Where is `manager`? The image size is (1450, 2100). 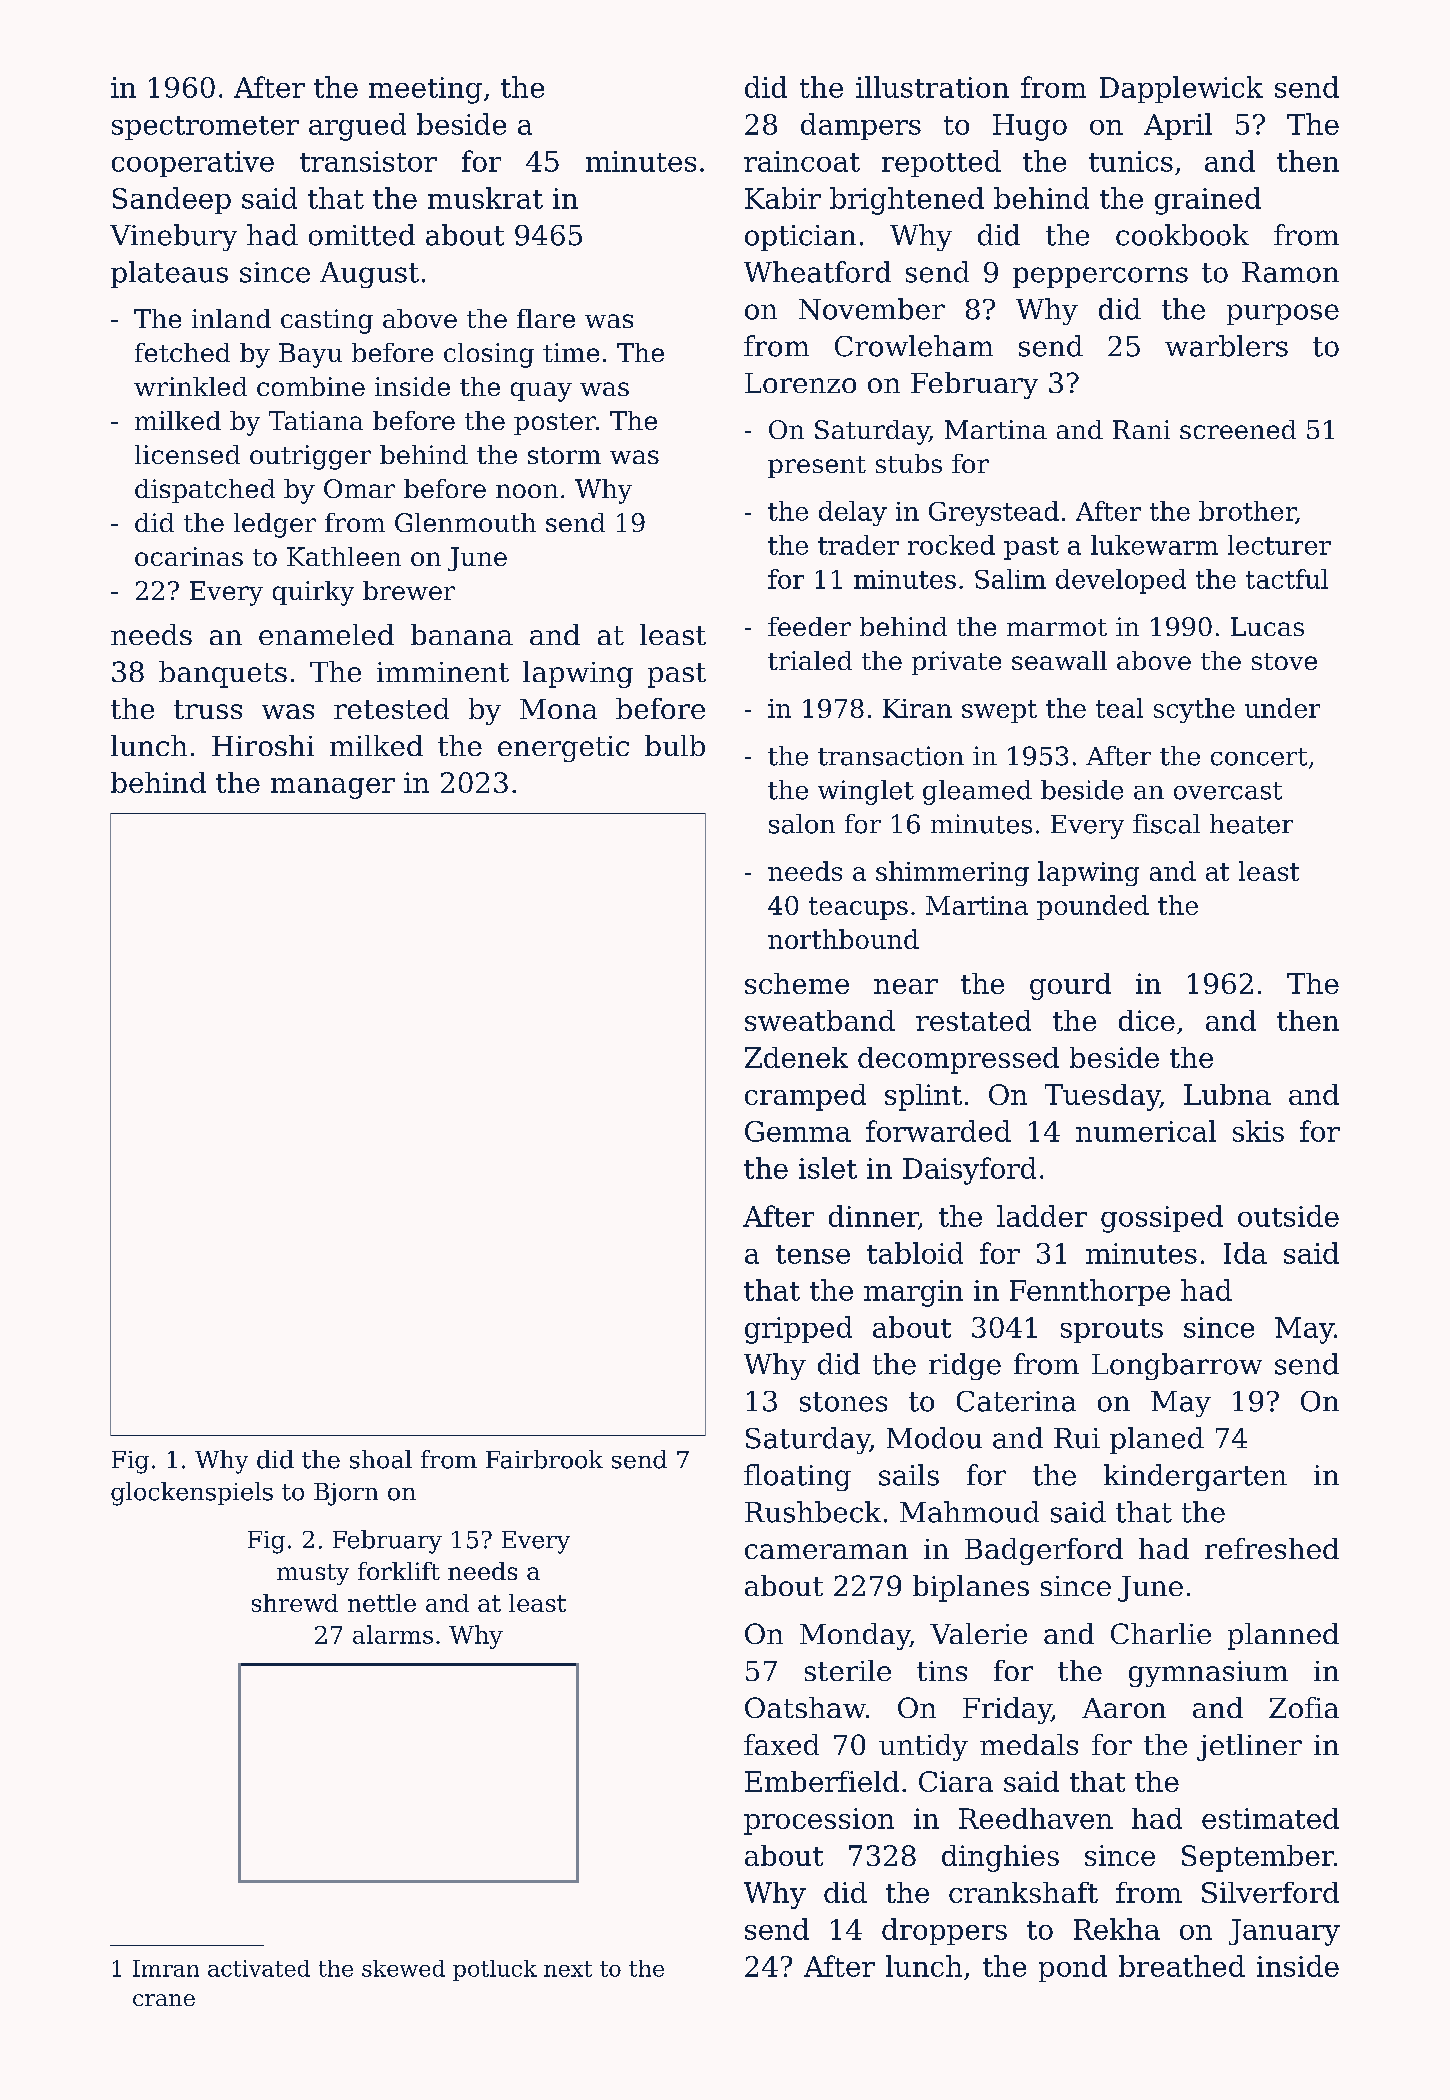
manager is located at coordinates (333, 788).
